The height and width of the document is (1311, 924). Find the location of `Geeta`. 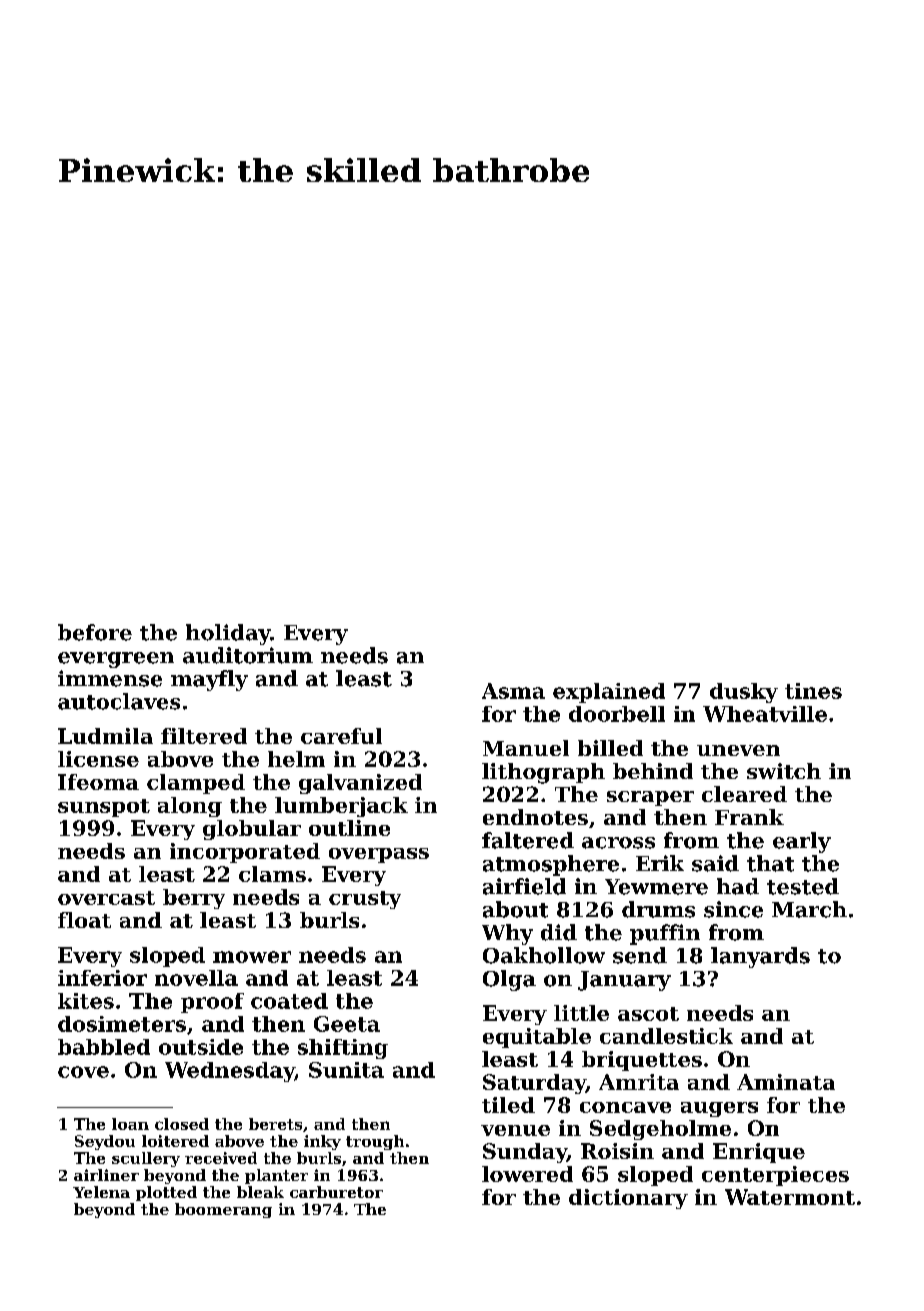

Geeta is located at coordinates (347, 1024).
